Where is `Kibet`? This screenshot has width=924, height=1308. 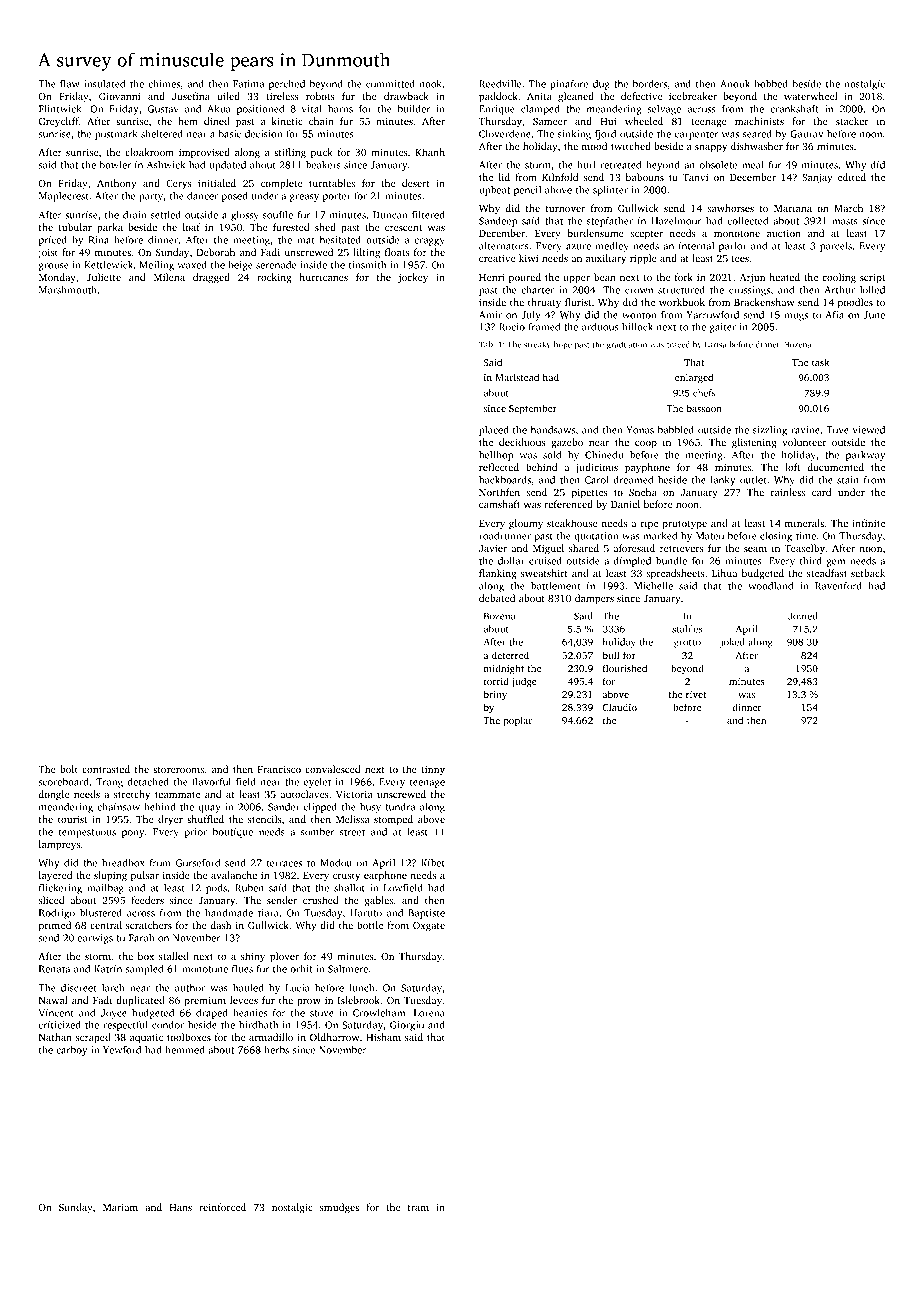 Kibet is located at coordinates (433, 863).
